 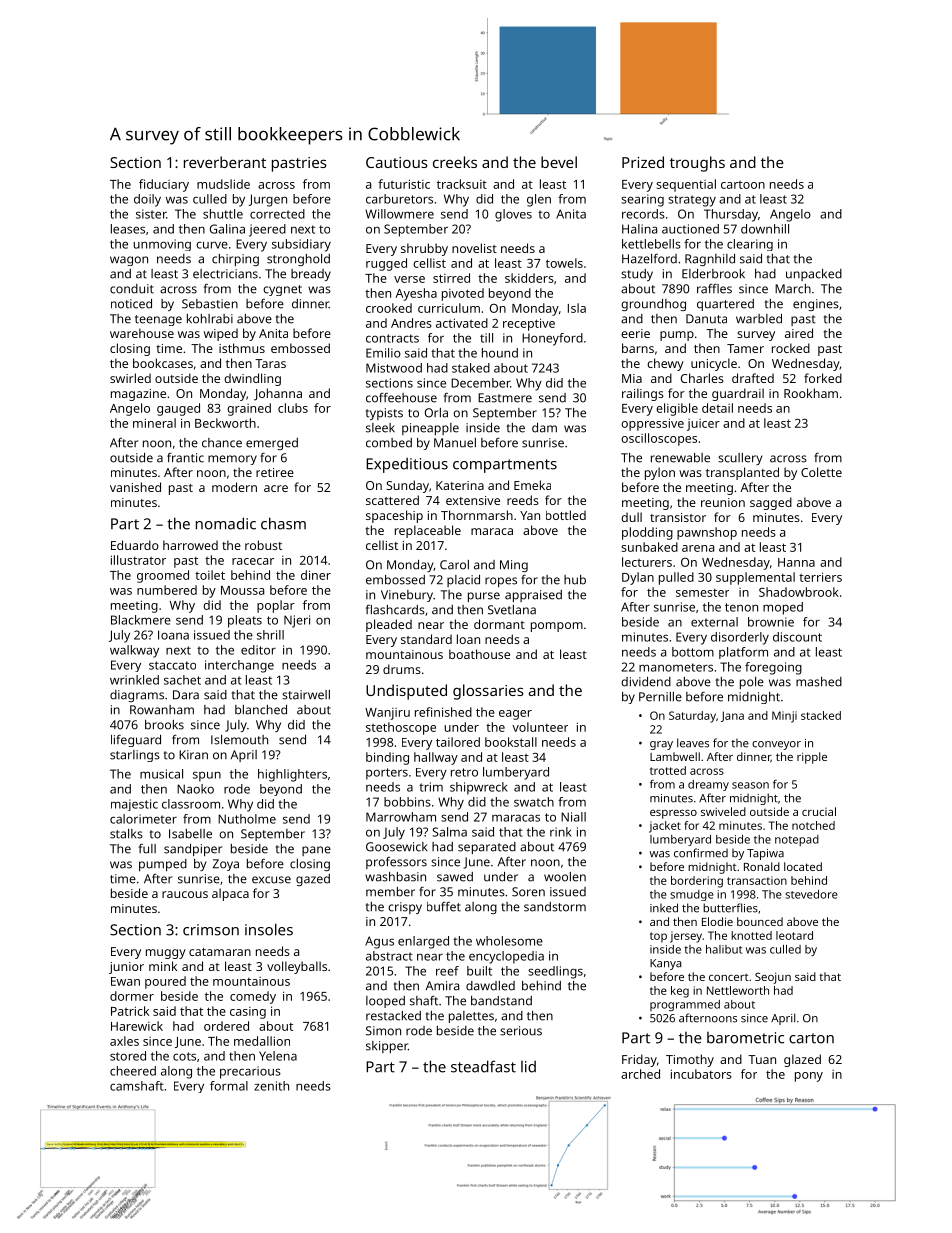 What do you see at coordinates (389, 308) in the screenshot?
I see `crooked` at bounding box center [389, 308].
